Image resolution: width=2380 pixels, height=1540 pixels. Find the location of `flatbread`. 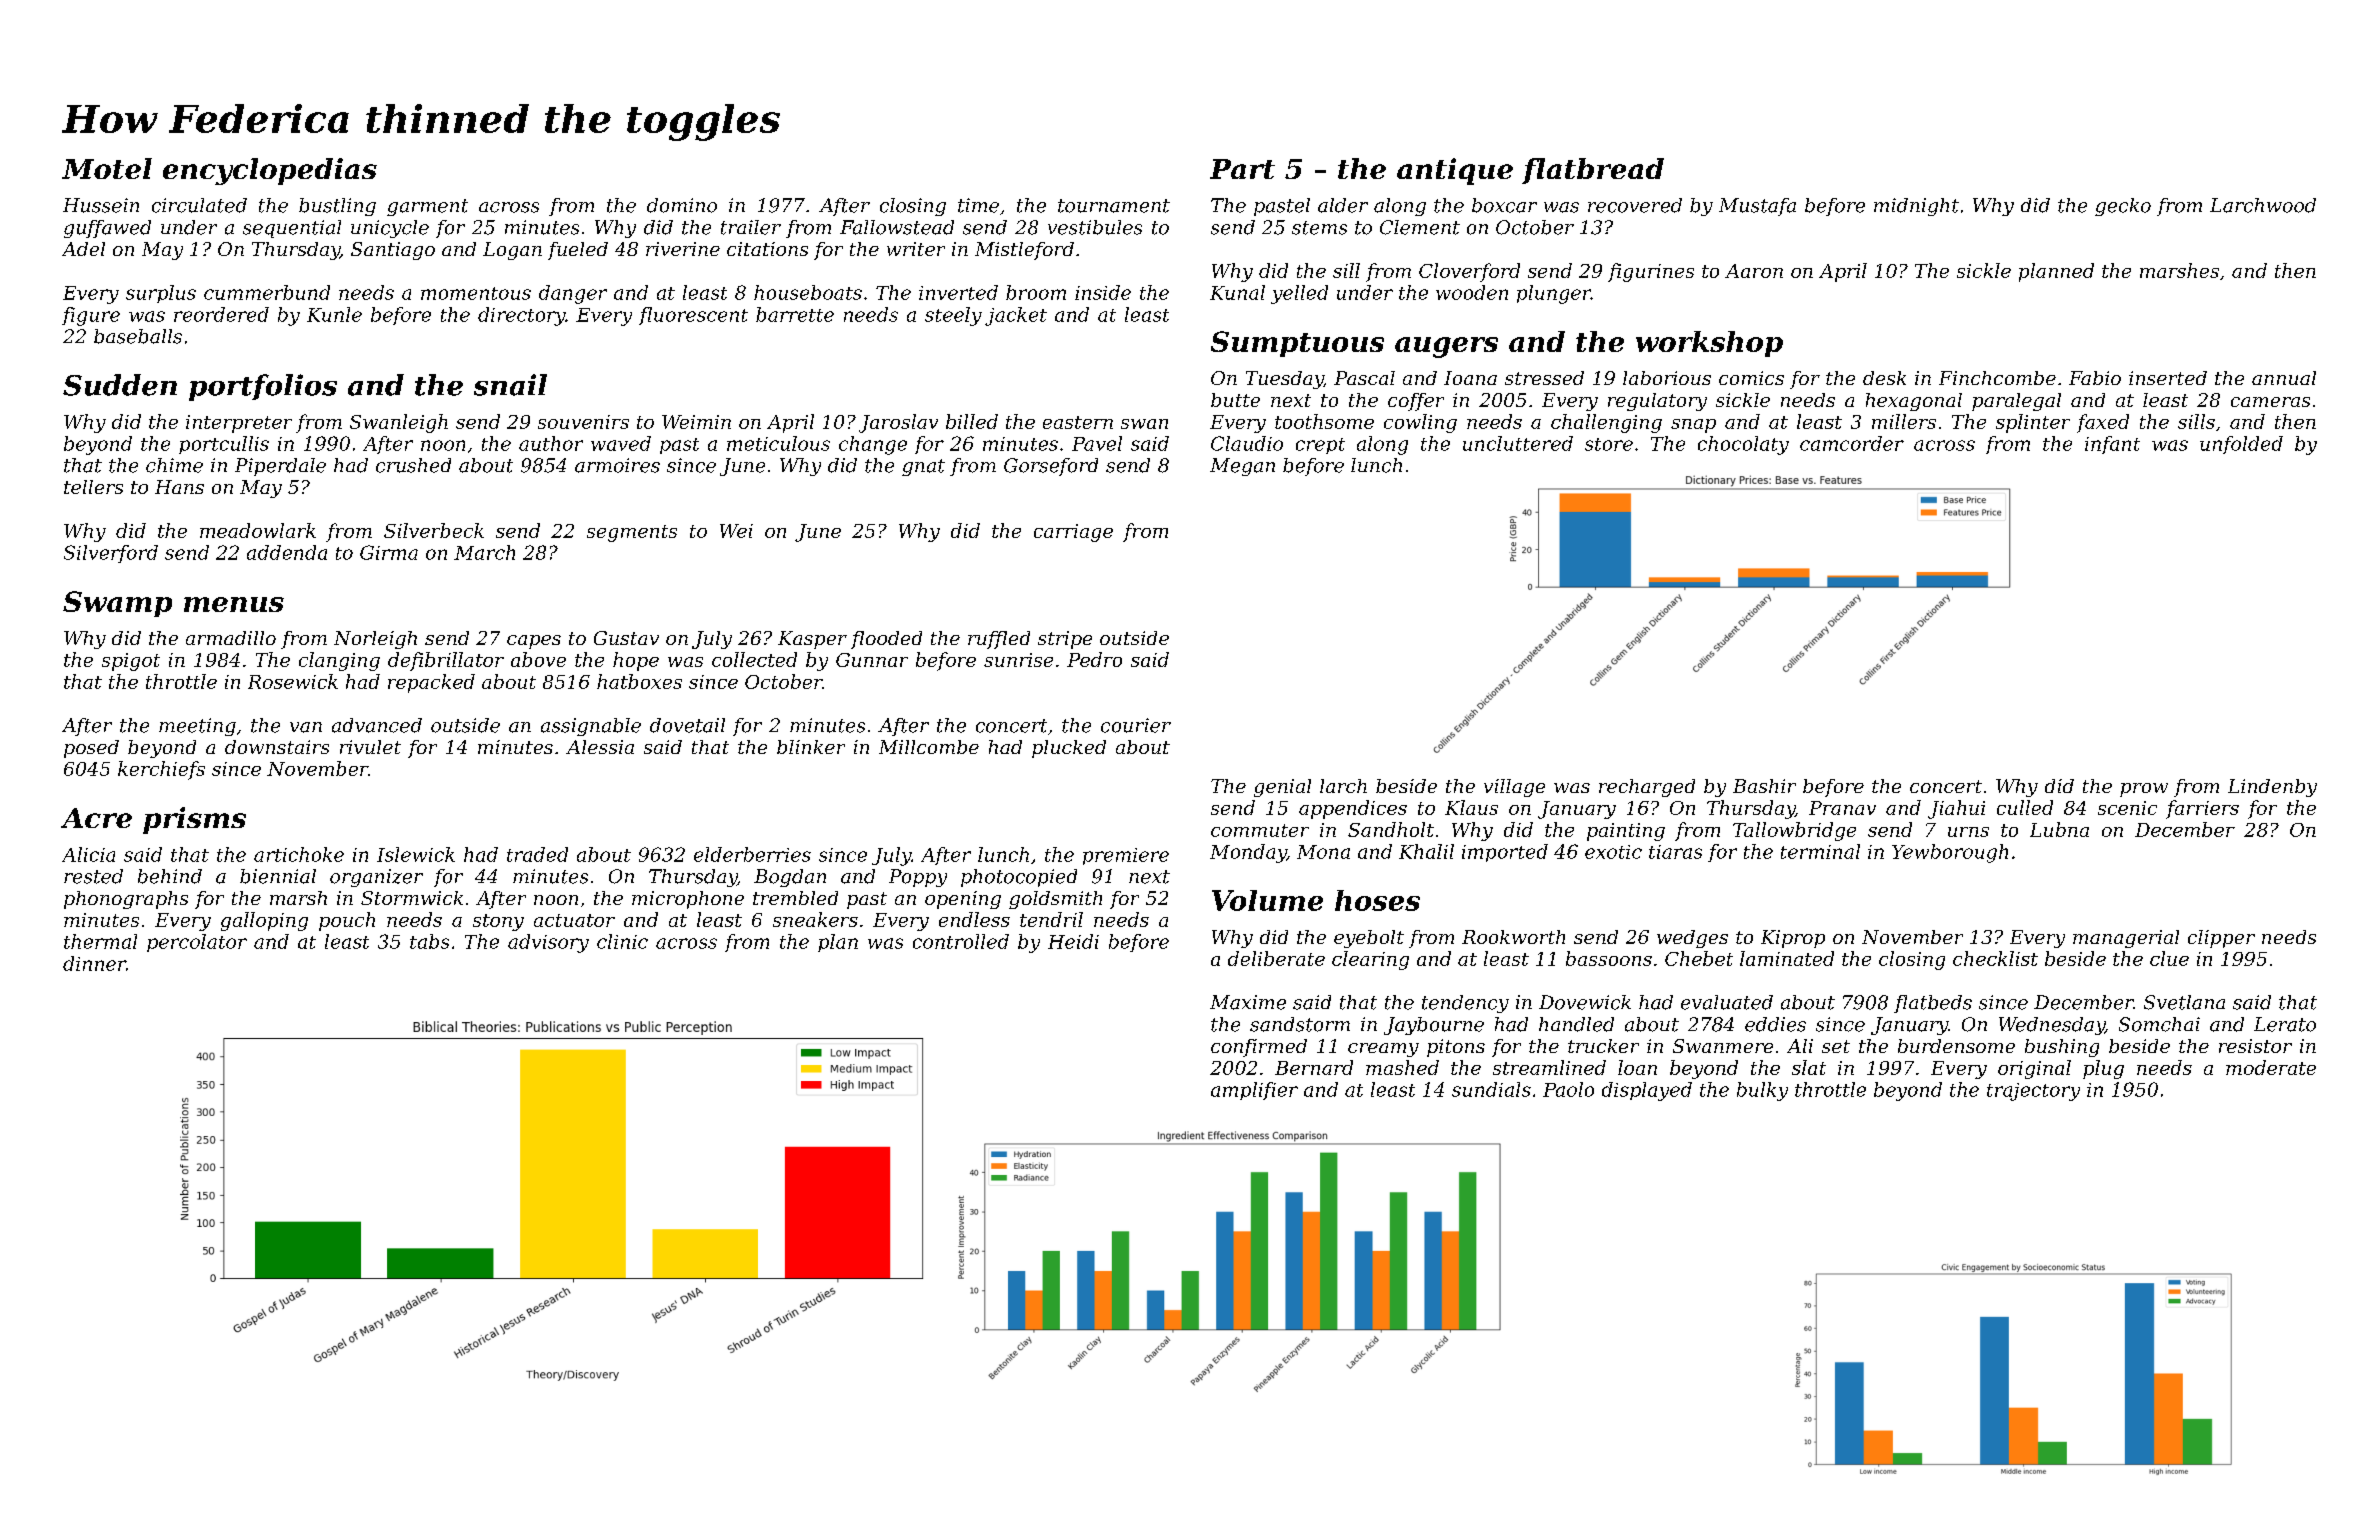

flatbread is located at coordinates (1593, 171).
